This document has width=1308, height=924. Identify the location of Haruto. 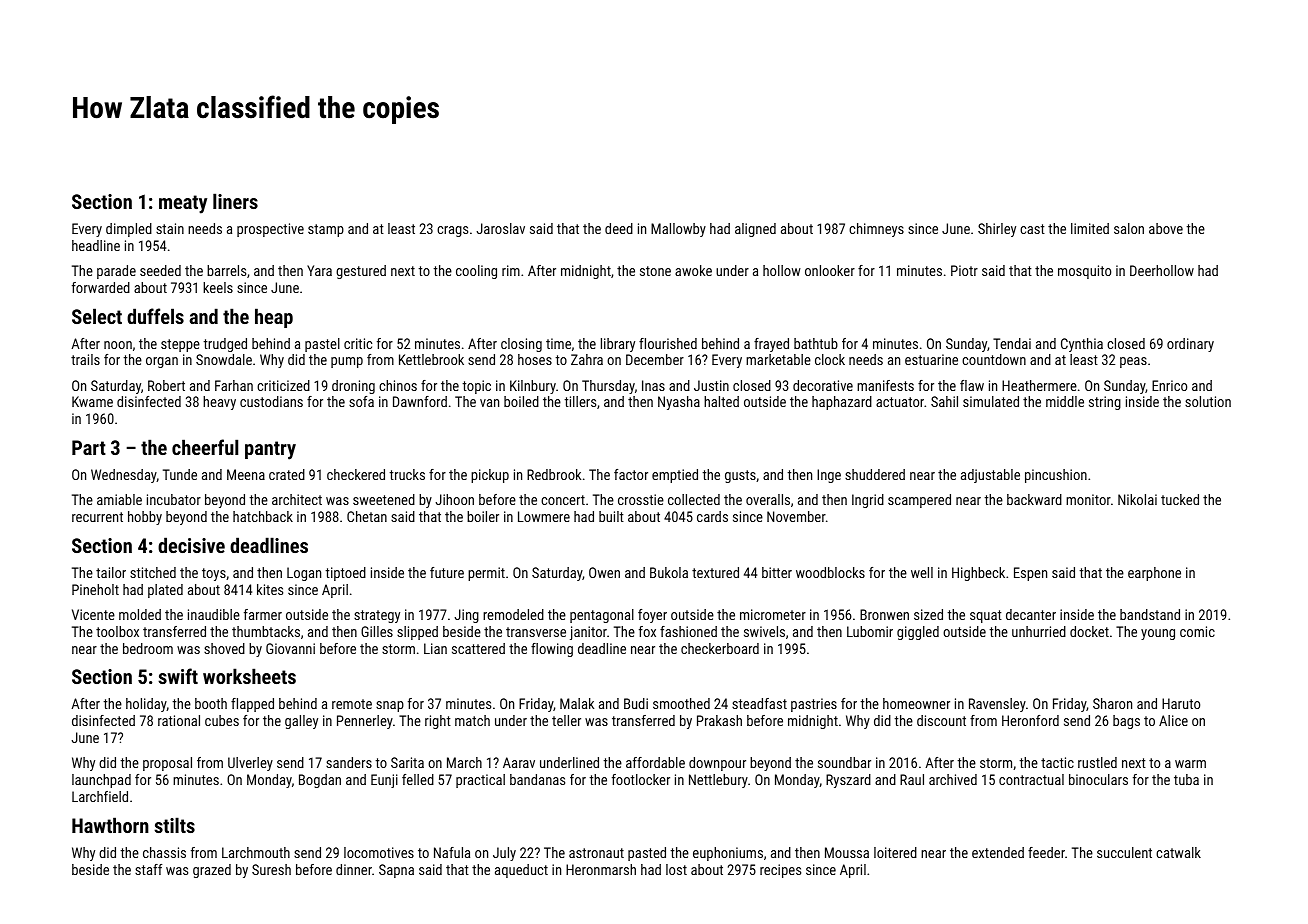
(1181, 703).
